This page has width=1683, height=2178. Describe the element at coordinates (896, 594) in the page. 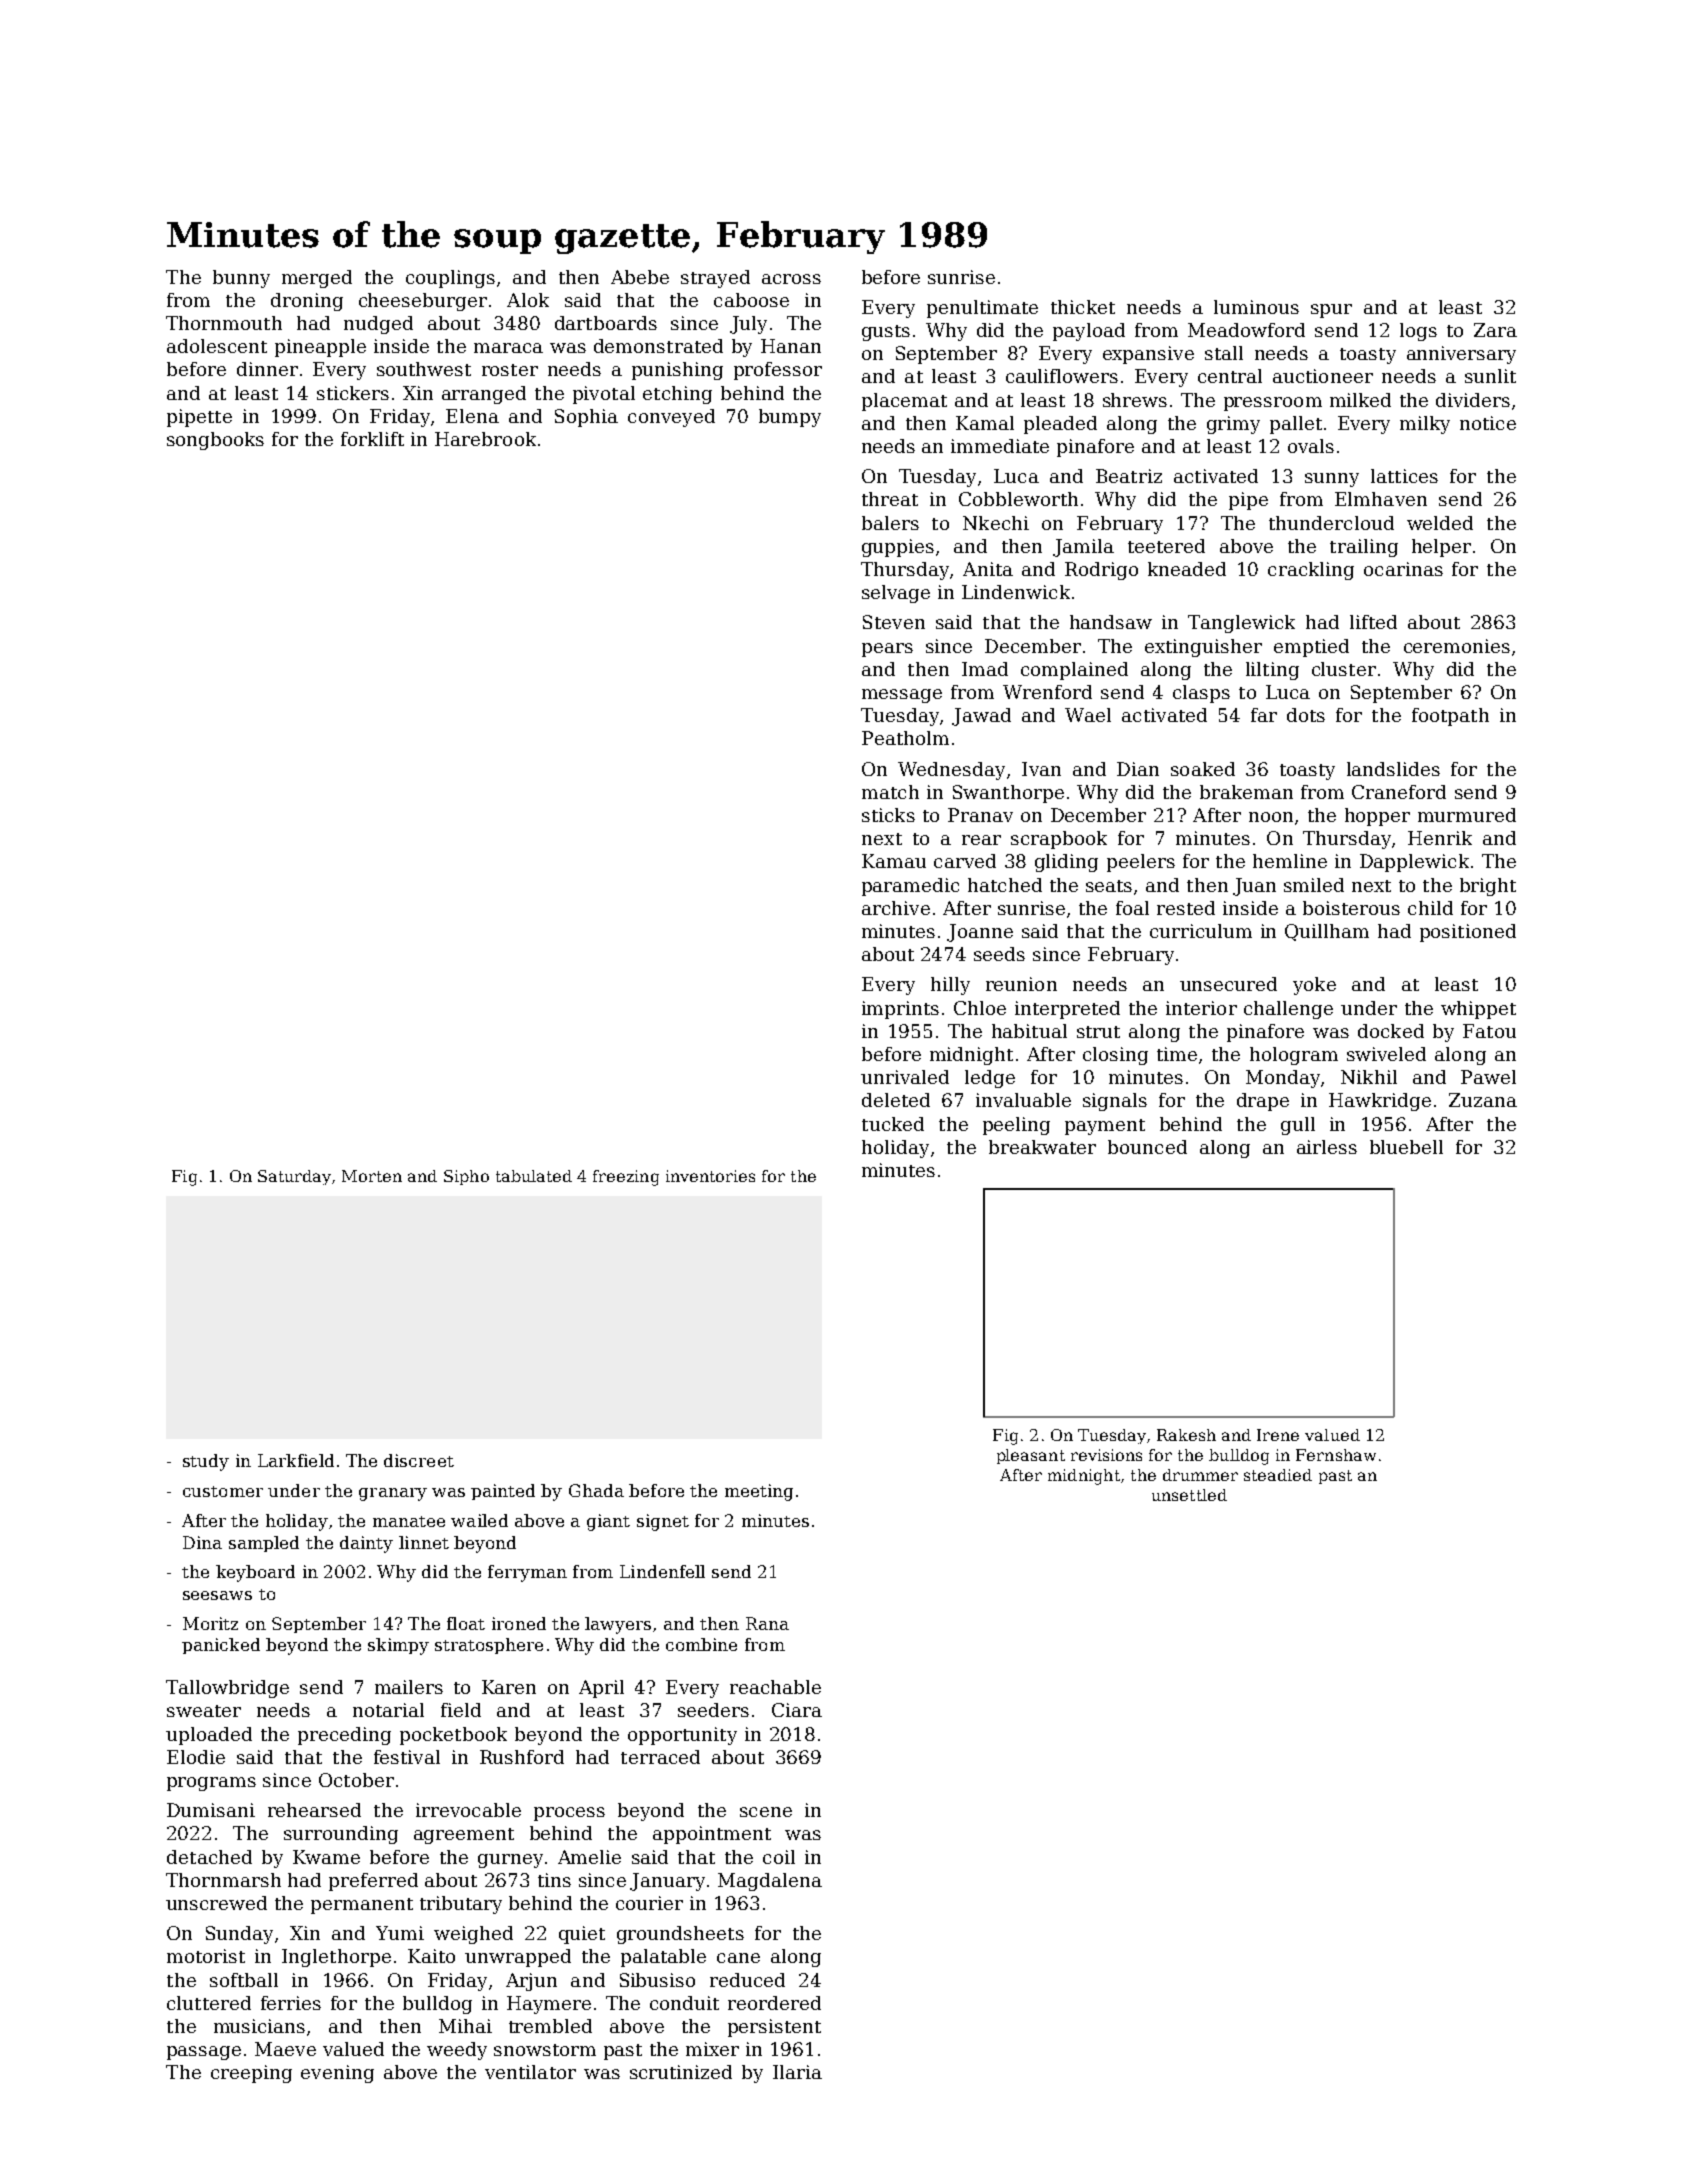

I see `selvage` at that location.
